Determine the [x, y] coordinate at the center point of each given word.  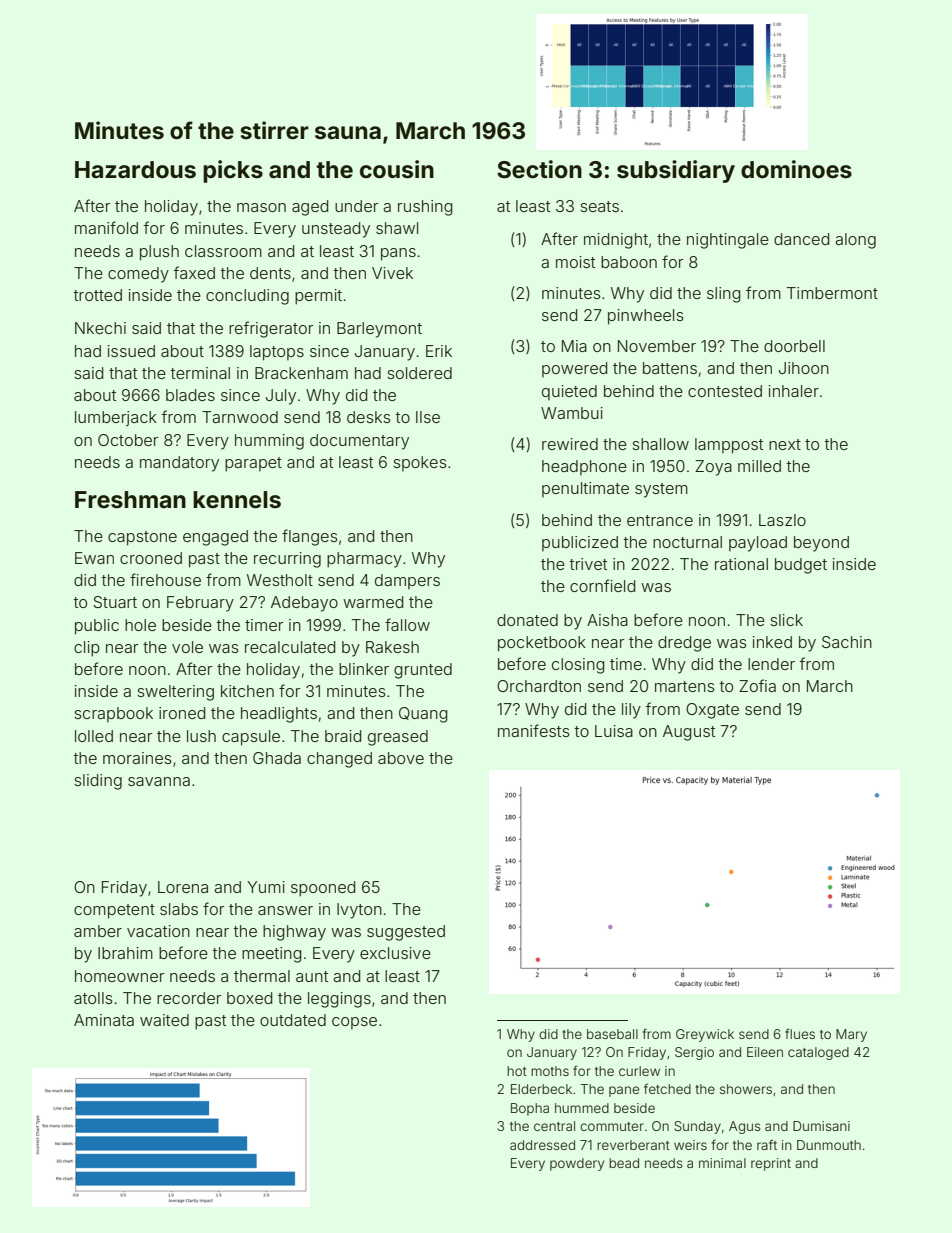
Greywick [705, 1035]
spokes [420, 463]
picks [233, 171]
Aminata [104, 1020]
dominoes [796, 169]
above [401, 758]
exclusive [395, 953]
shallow [660, 444]
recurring [287, 560]
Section [539, 169]
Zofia [757, 685]
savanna [159, 781]
